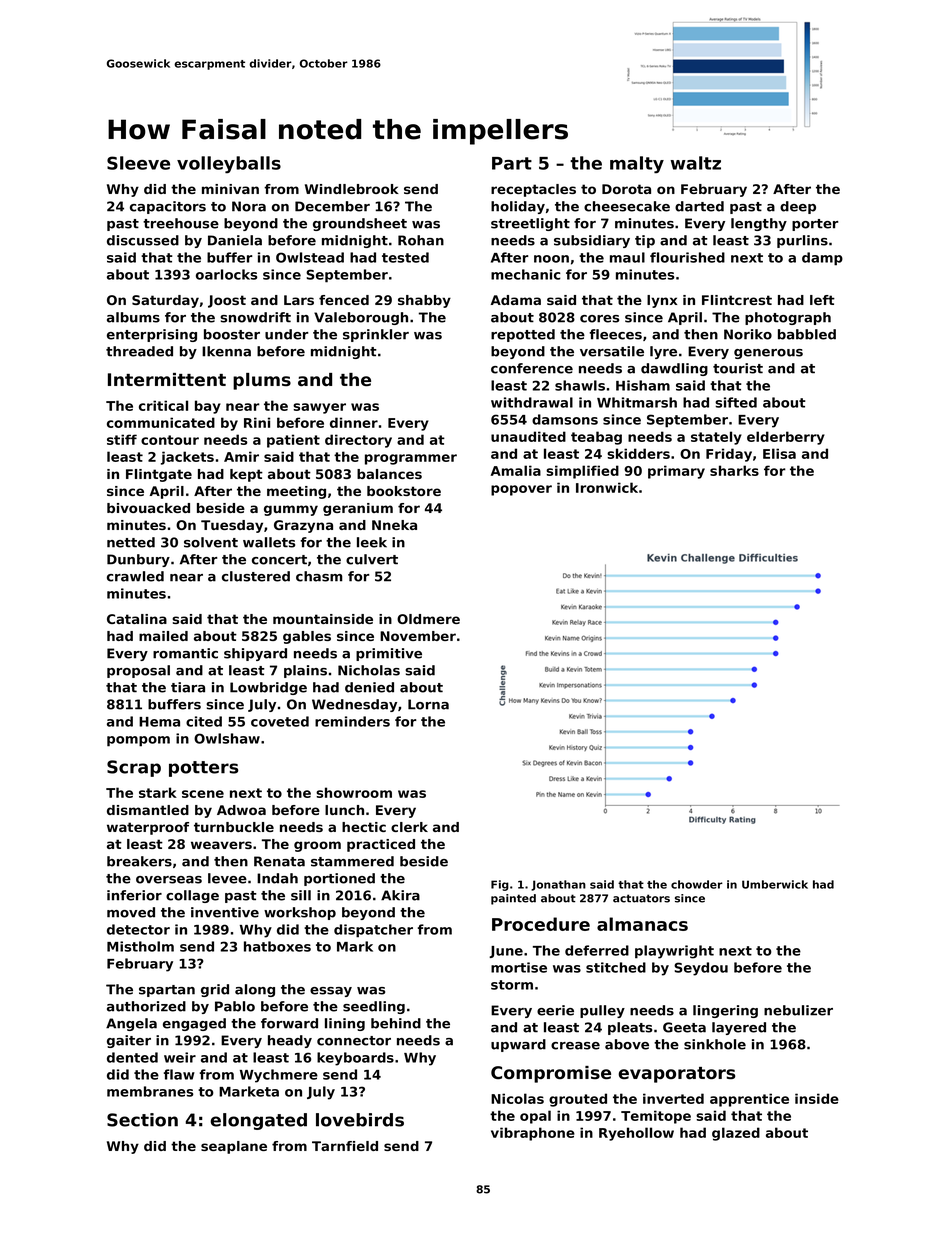 The height and width of the page is (1233, 952). Describe the element at coordinates (815, 225) in the page. I see `porter` at that location.
